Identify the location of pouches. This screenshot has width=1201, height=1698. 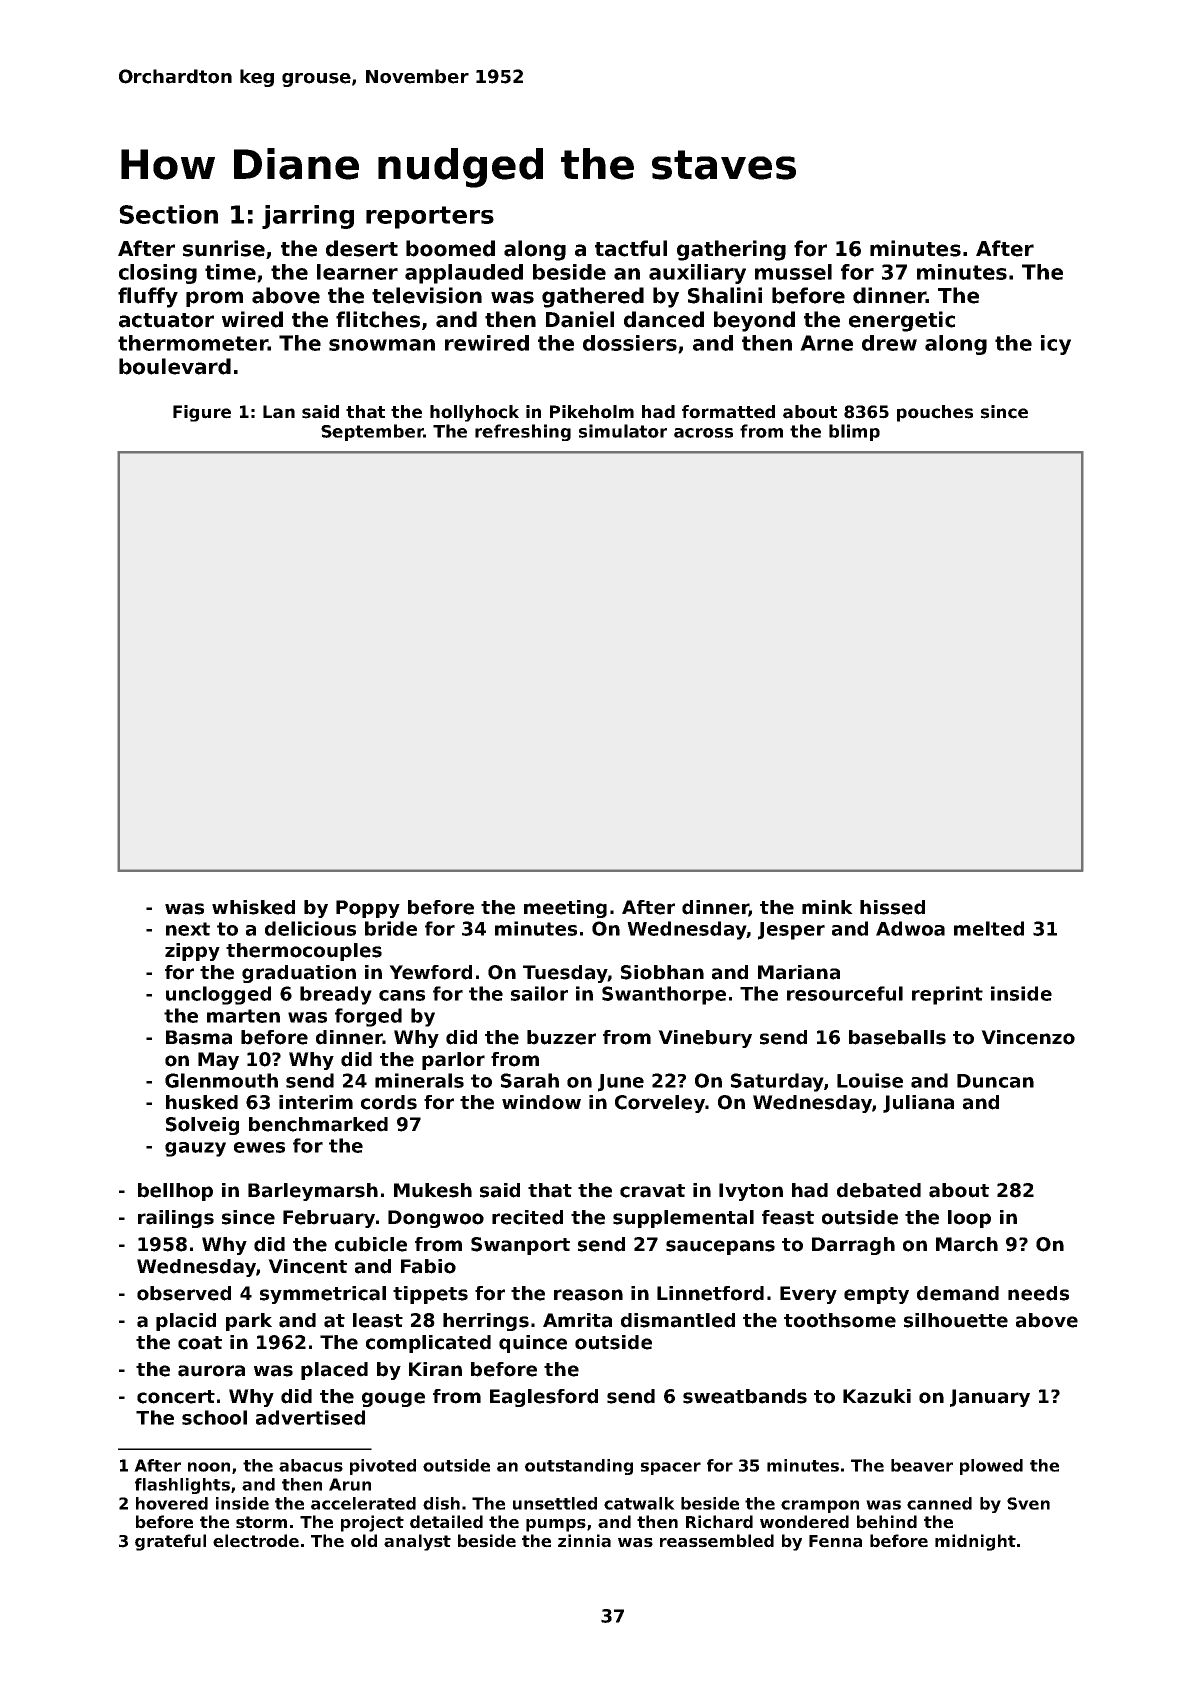
(935, 413).
